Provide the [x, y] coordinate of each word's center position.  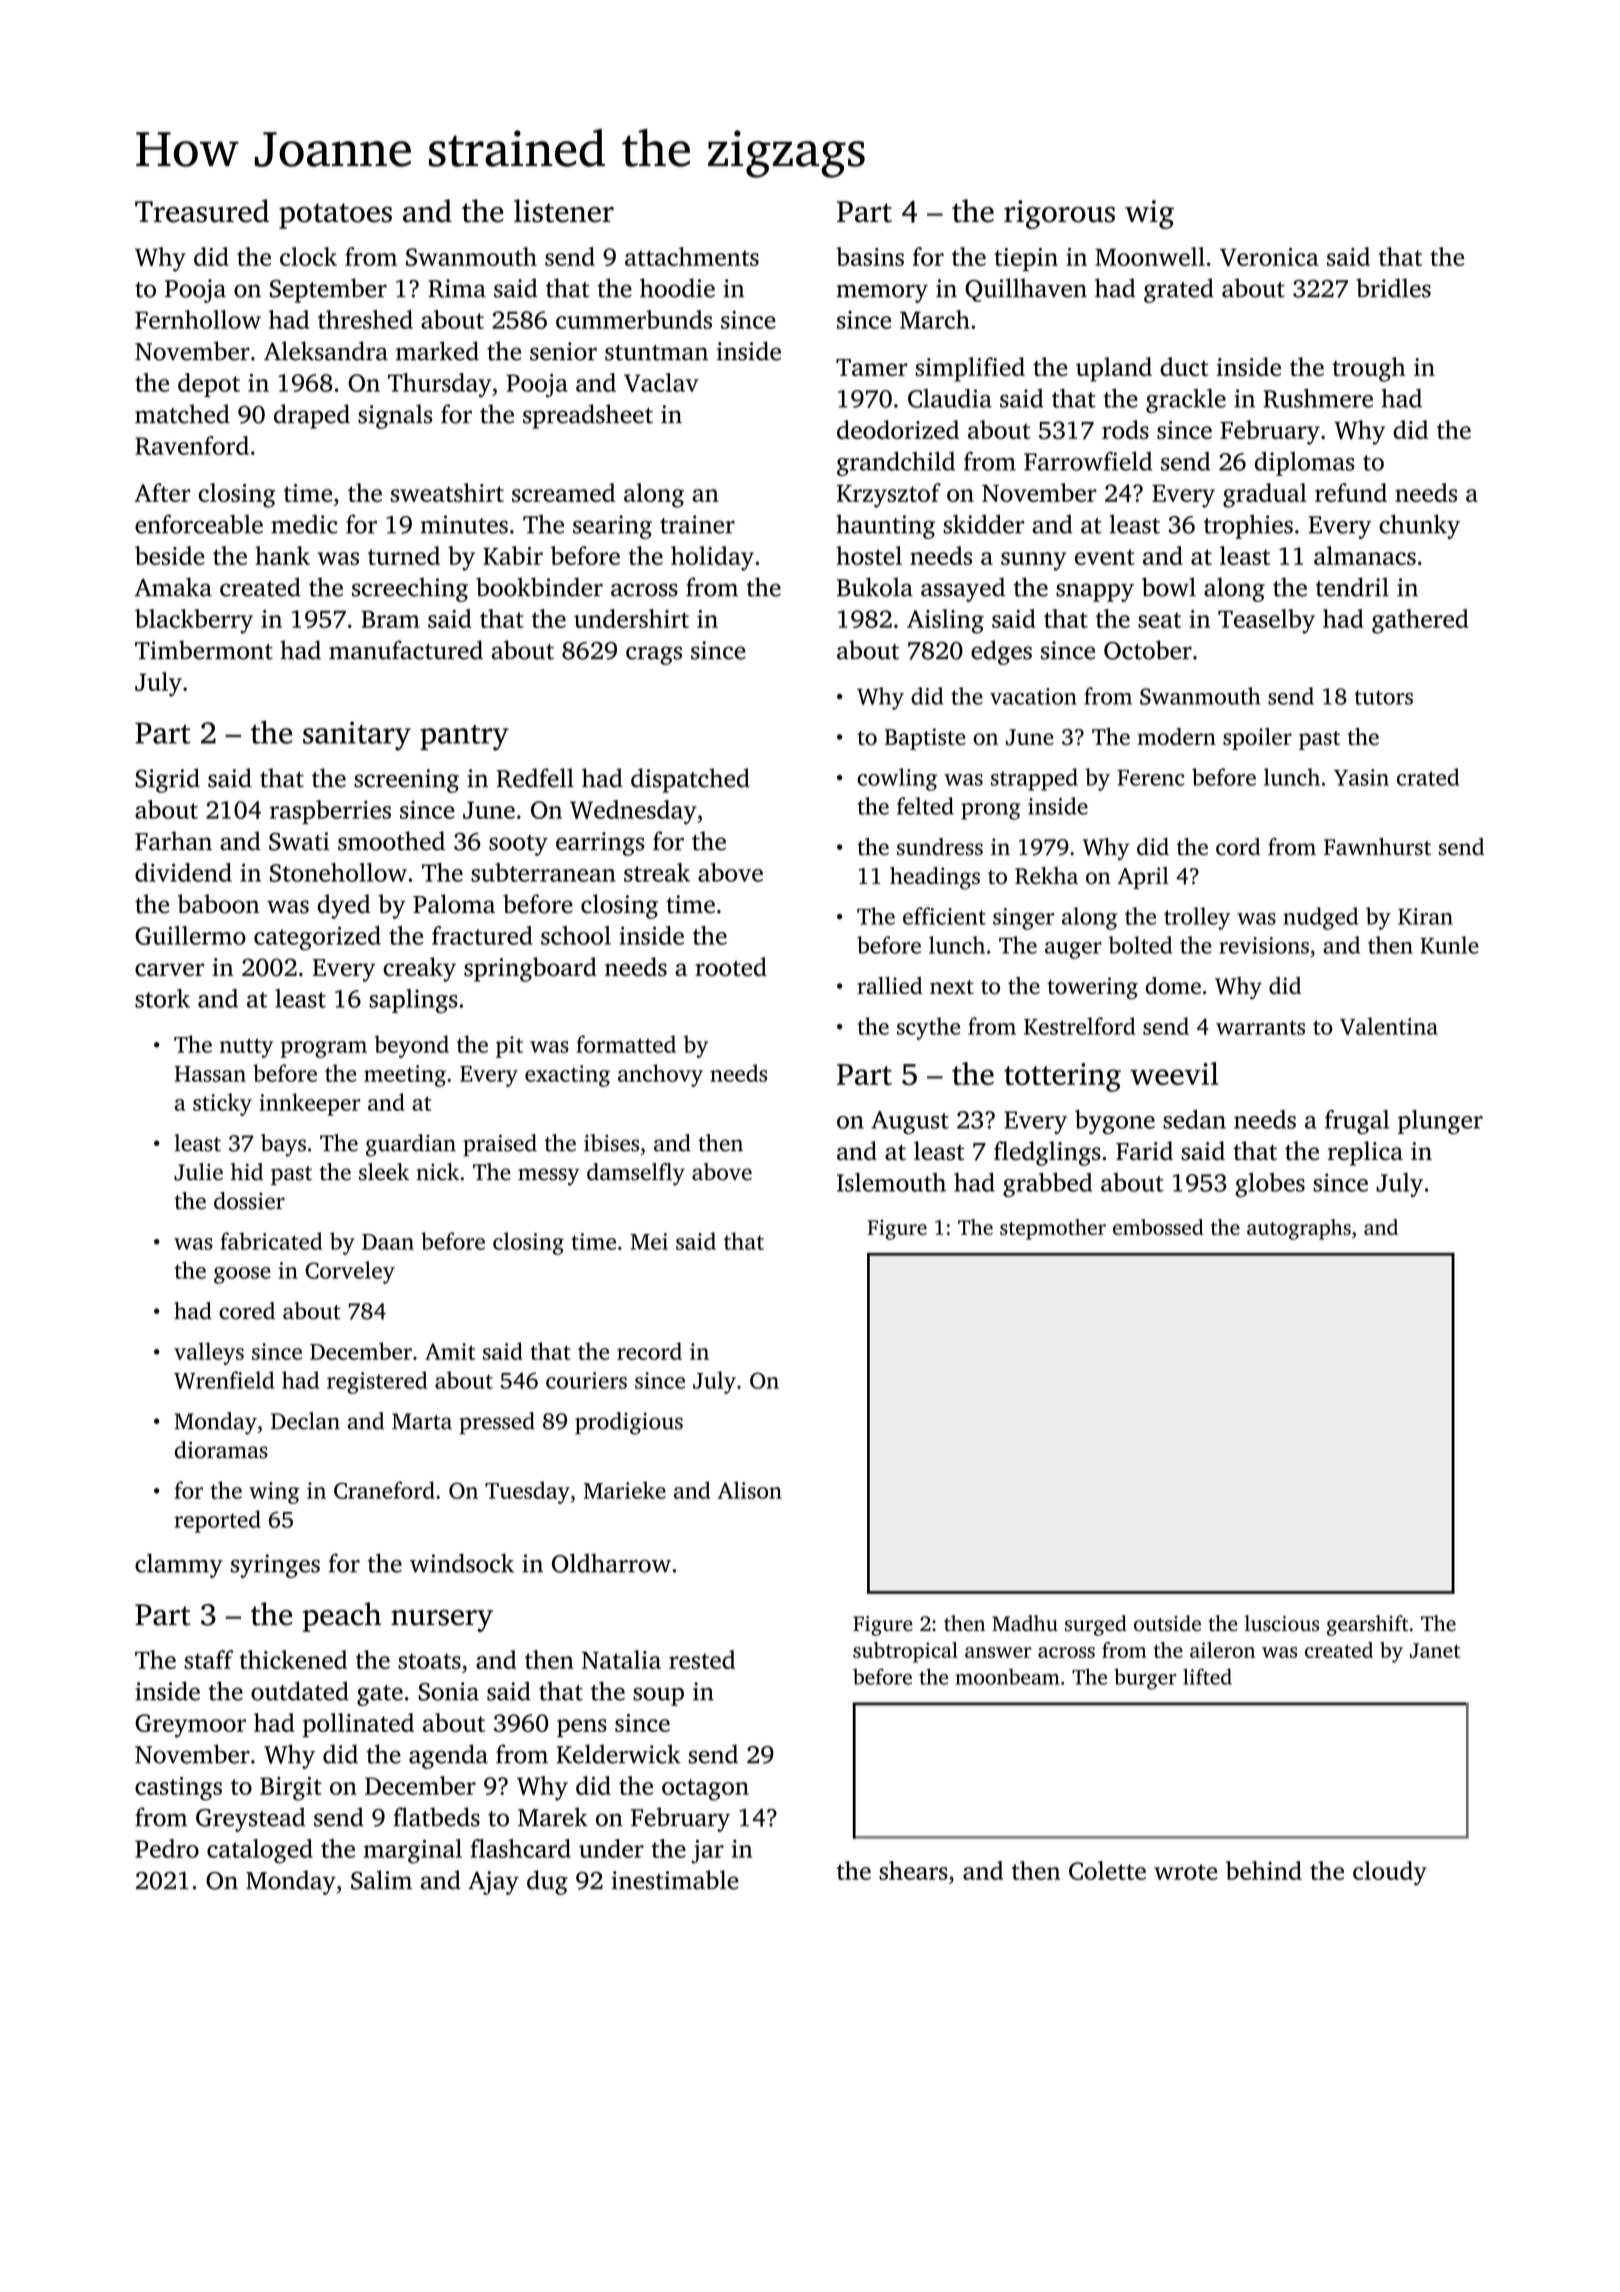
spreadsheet [588, 416]
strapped [1034, 779]
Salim [381, 1880]
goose [242, 1275]
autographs [1299, 1229]
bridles [1393, 288]
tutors [1384, 697]
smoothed [391, 841]
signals [395, 416]
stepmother [1053, 1229]
